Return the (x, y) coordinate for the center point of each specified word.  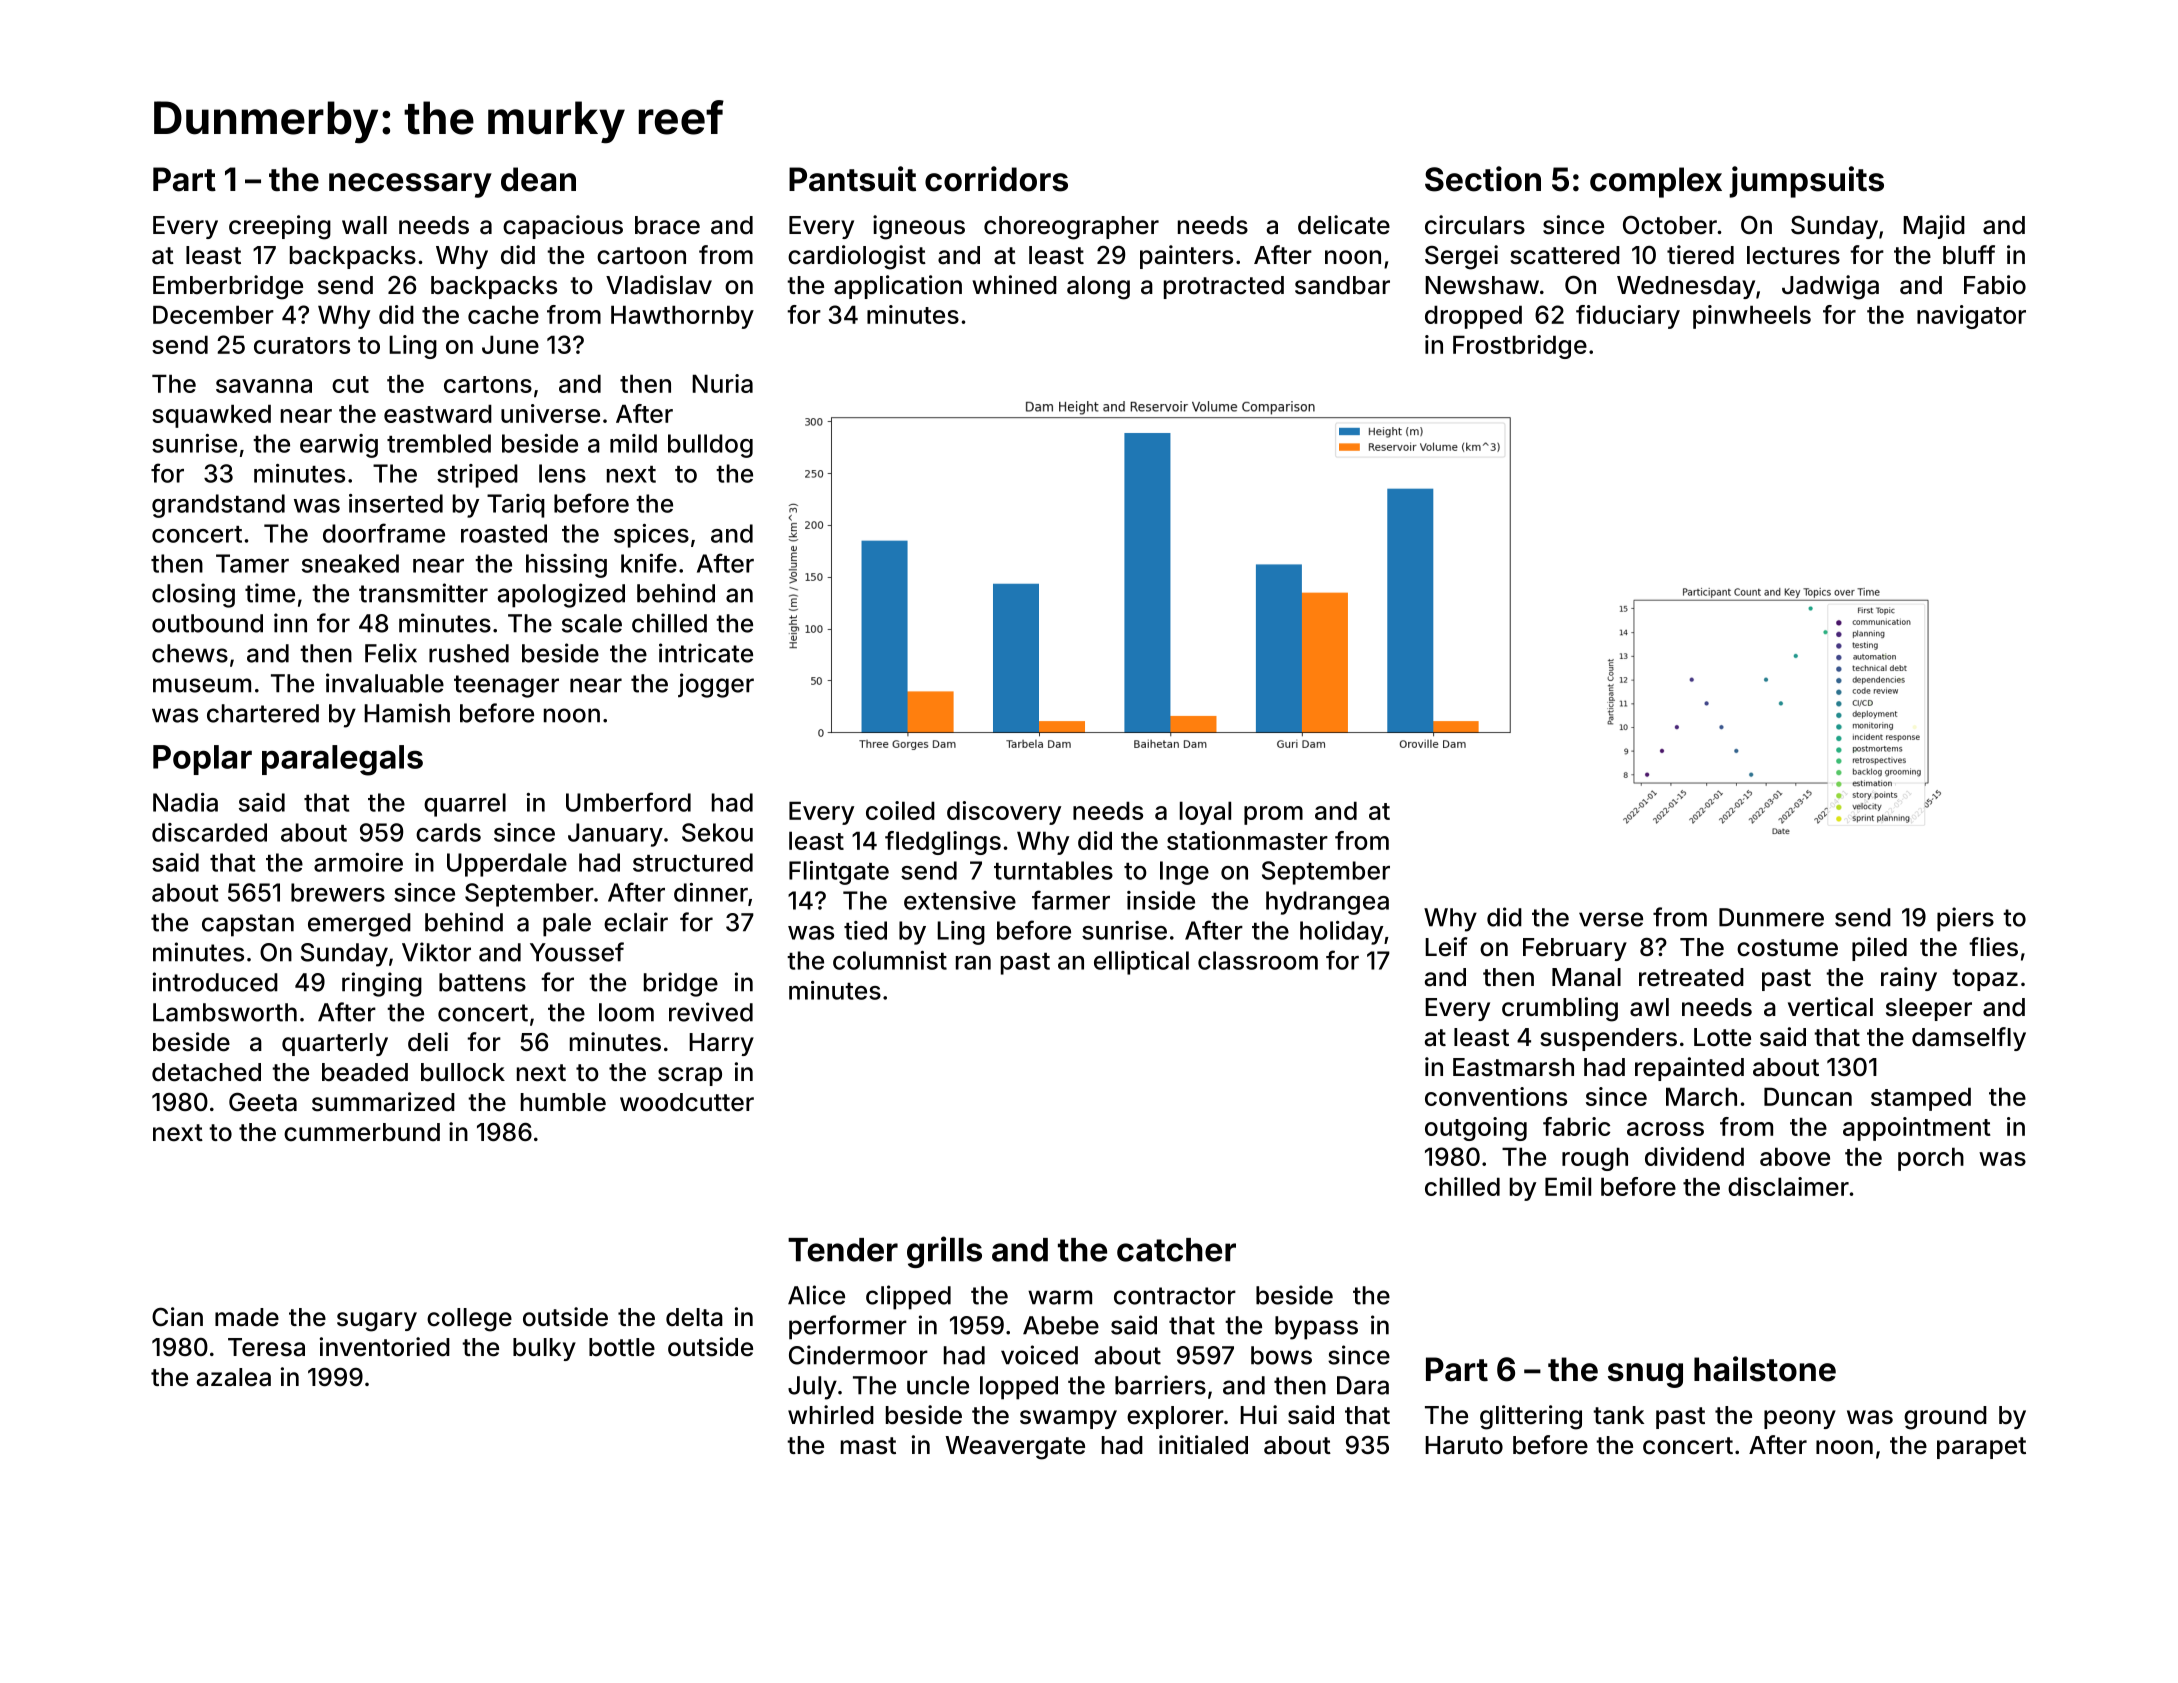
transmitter (423, 593)
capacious (563, 227)
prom (1273, 815)
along (1098, 288)
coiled (900, 810)
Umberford (628, 802)
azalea (234, 1377)
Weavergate (1015, 1448)
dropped (1473, 317)
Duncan (1808, 1096)
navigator (1971, 317)
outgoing (1476, 1129)
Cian (177, 1317)
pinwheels (1752, 317)
